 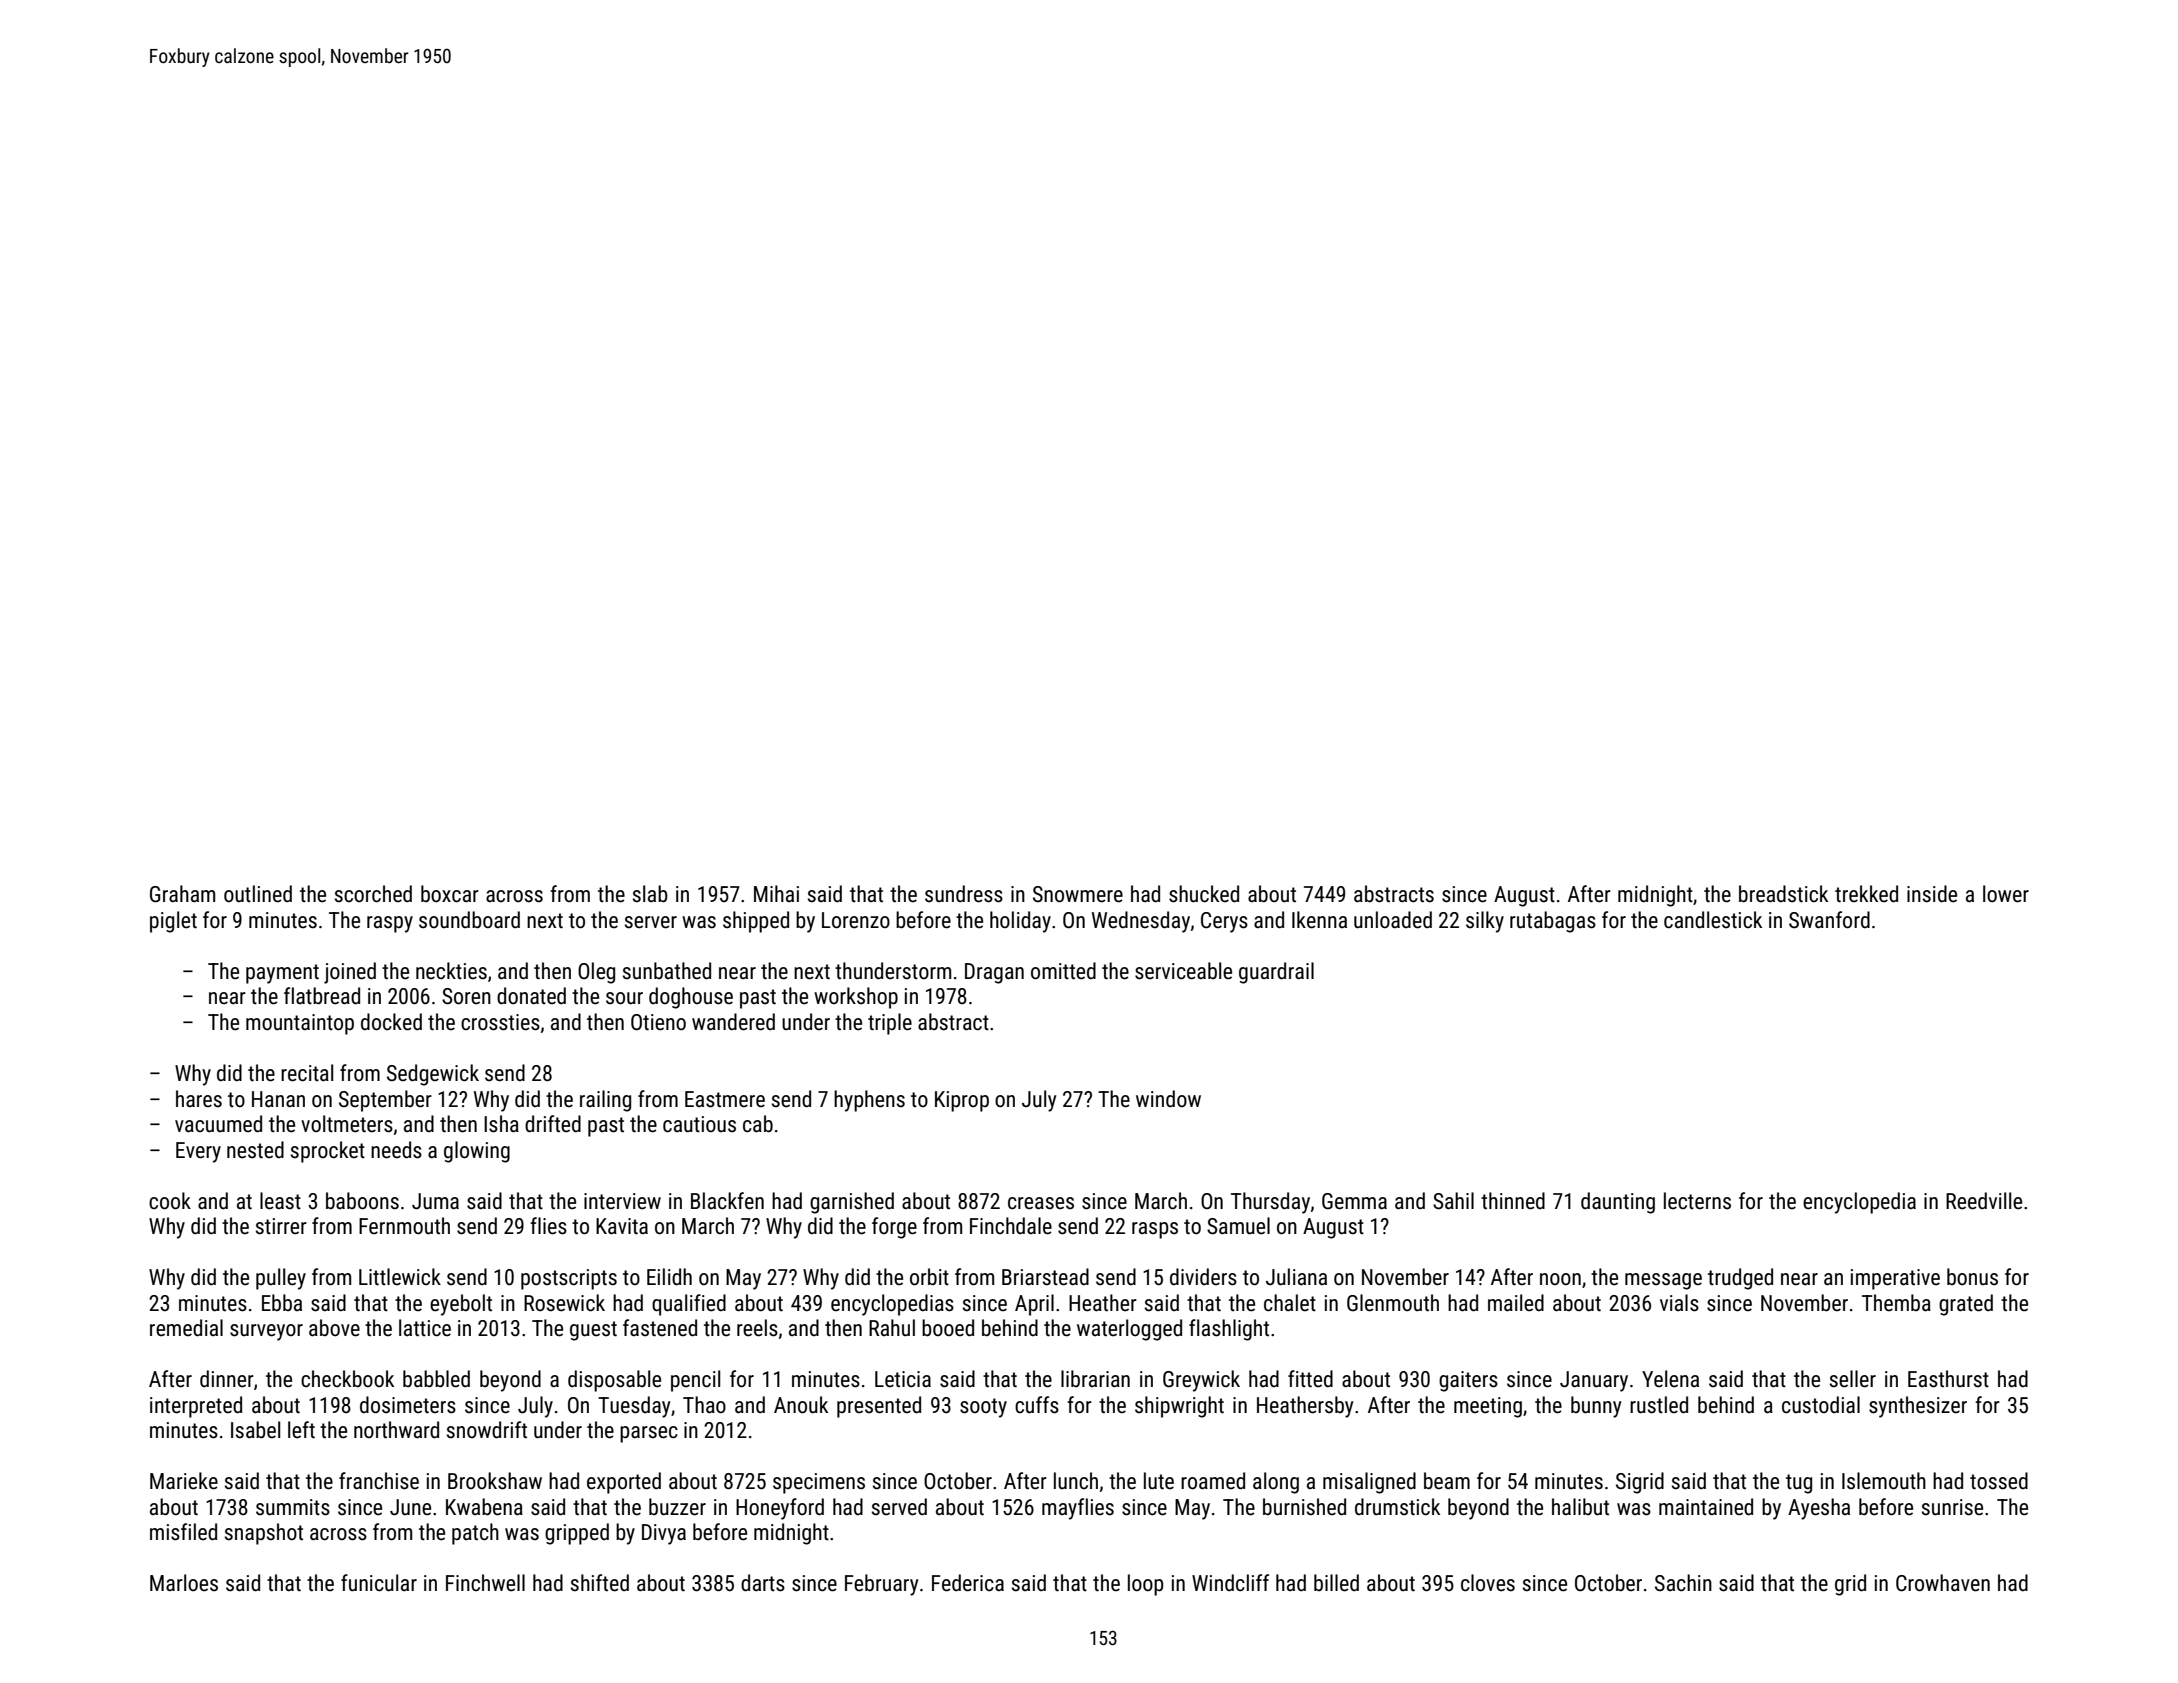 I want to click on scorched, so click(x=373, y=894).
